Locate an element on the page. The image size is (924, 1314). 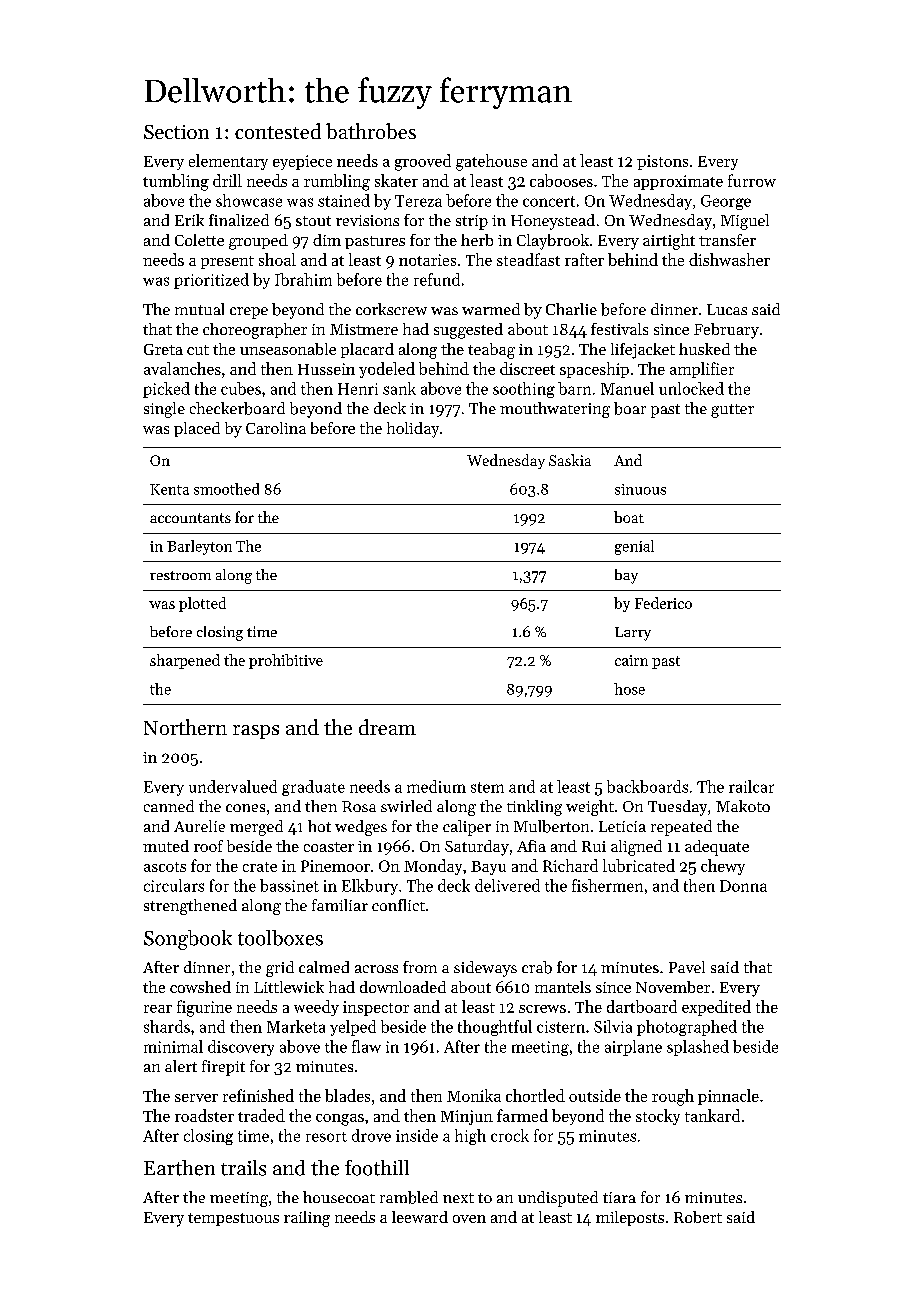
Saturday is located at coordinates (477, 848).
